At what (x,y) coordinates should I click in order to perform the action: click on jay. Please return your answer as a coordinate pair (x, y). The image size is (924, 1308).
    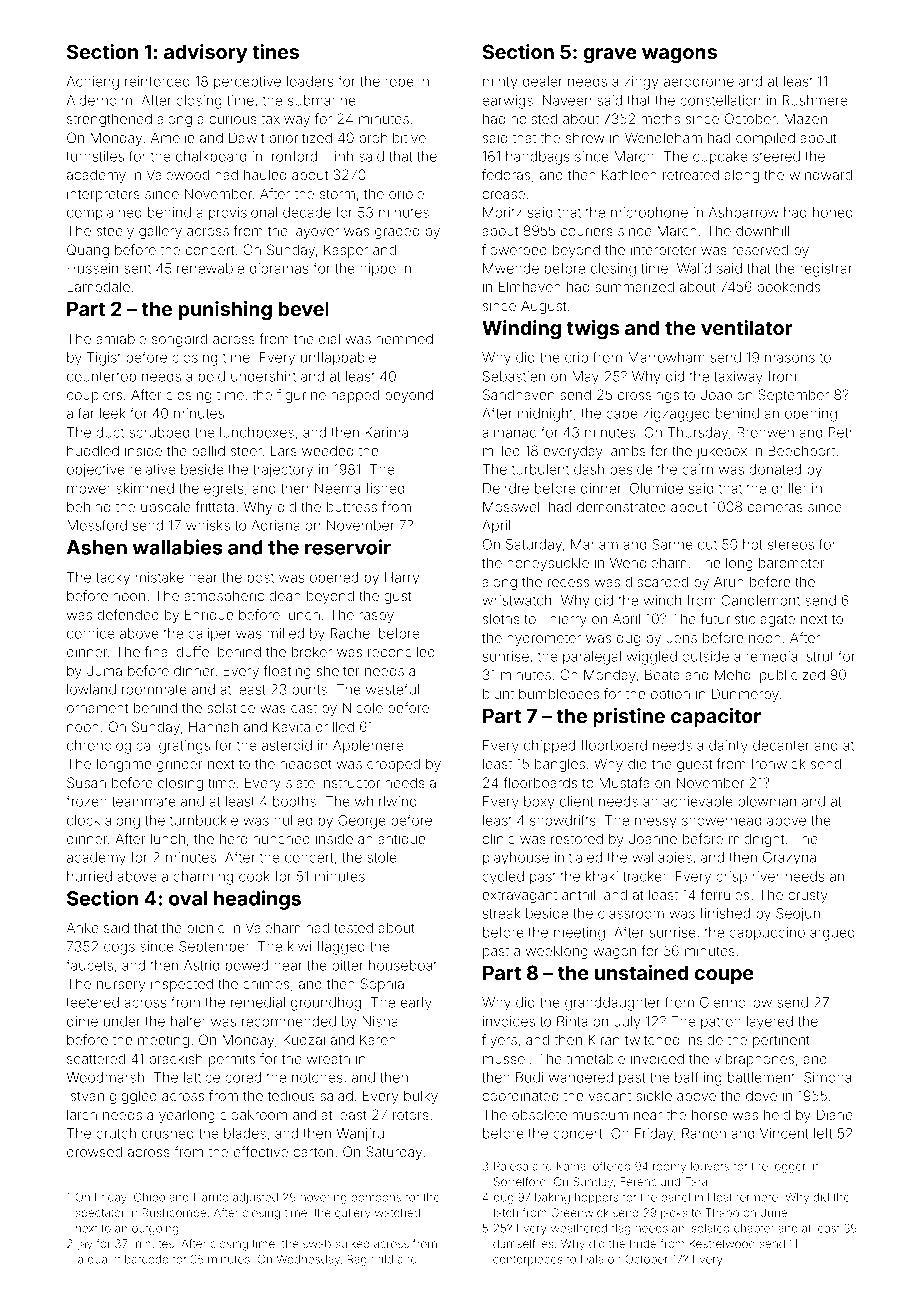
    Looking at the image, I should click on (85, 1245).
